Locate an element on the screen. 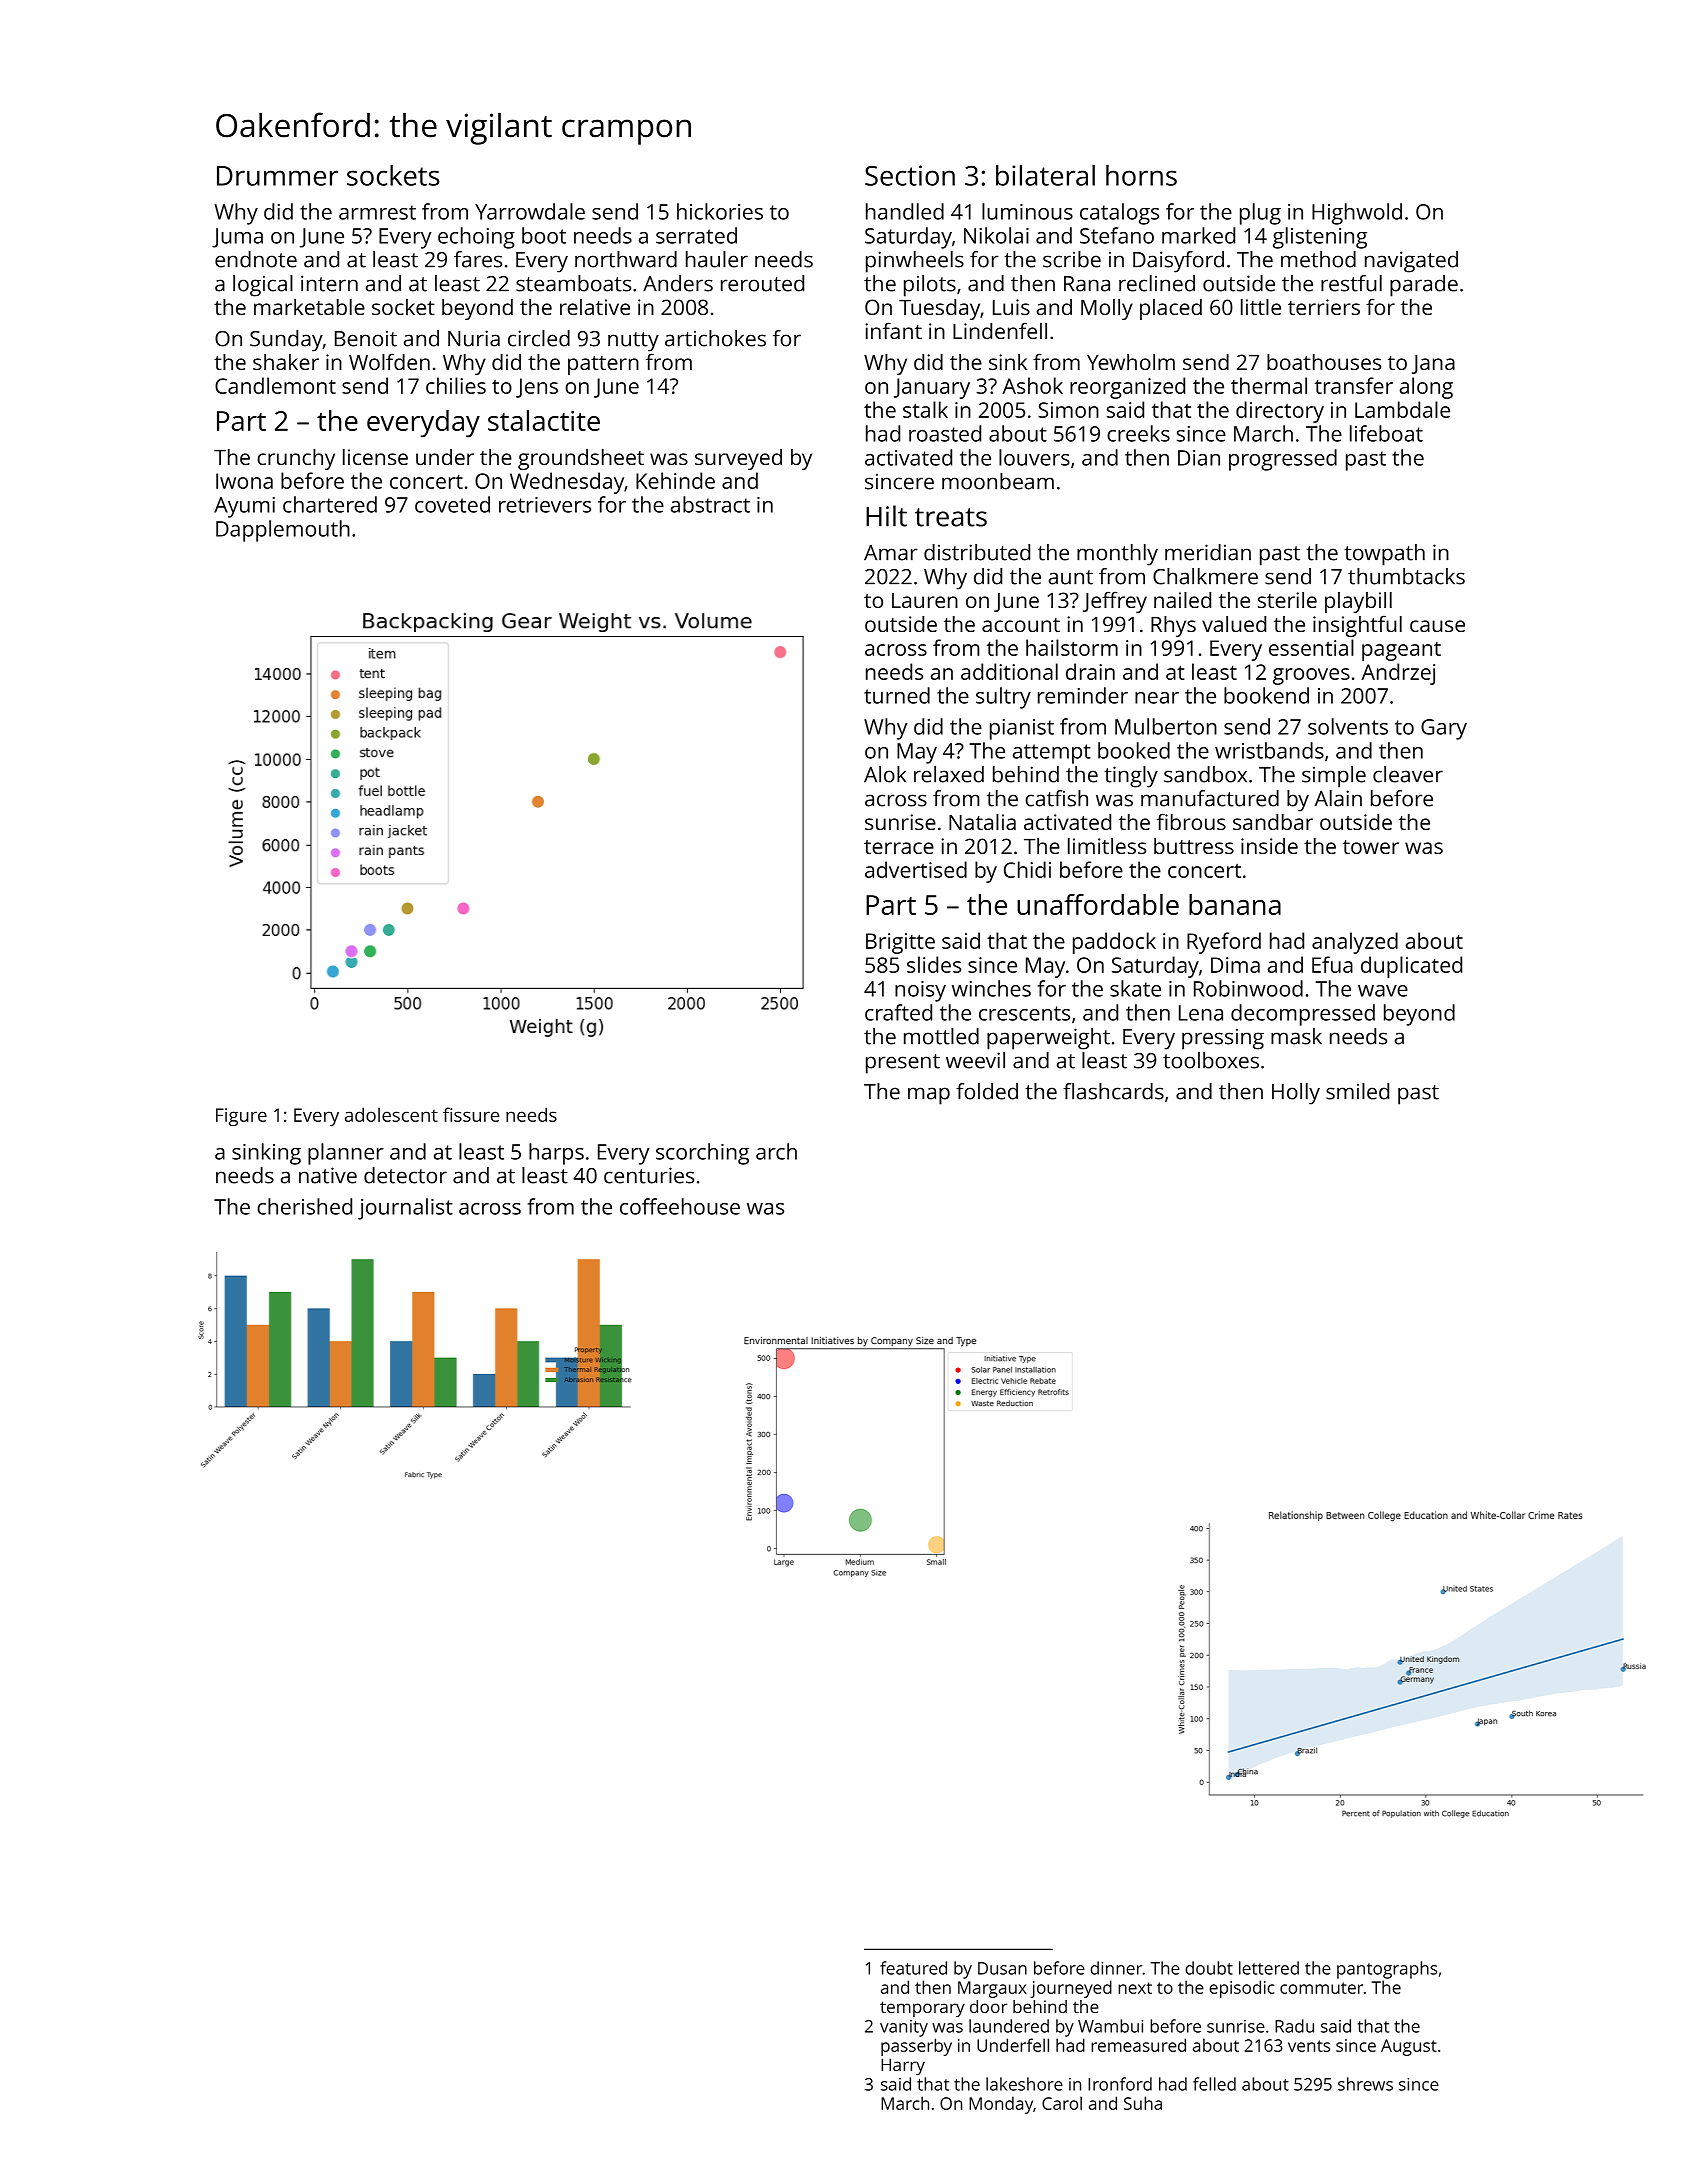 This screenshot has width=1683, height=2178. shrews is located at coordinates (1365, 2084).
